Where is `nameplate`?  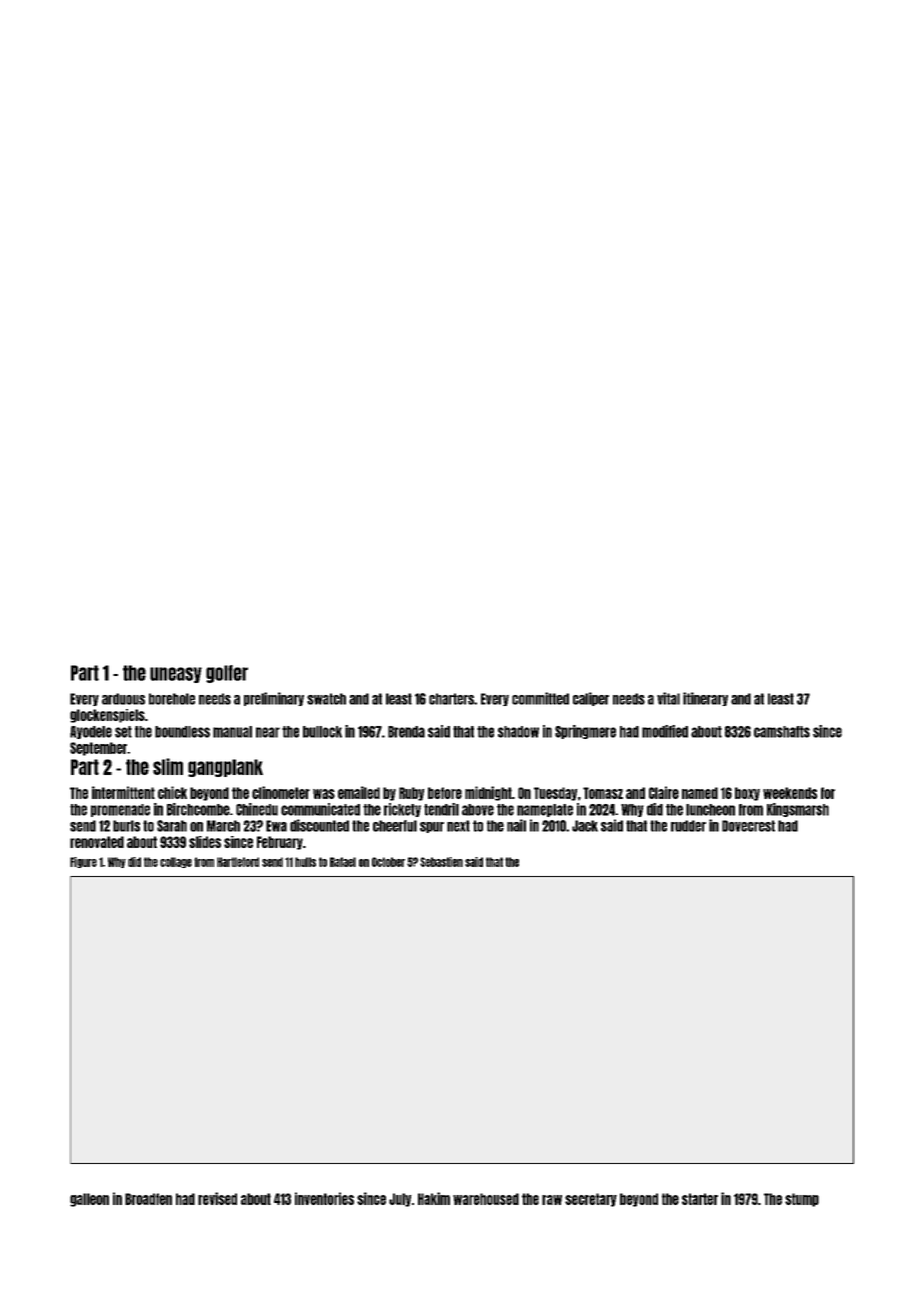 nameplate is located at coordinates (545, 810).
